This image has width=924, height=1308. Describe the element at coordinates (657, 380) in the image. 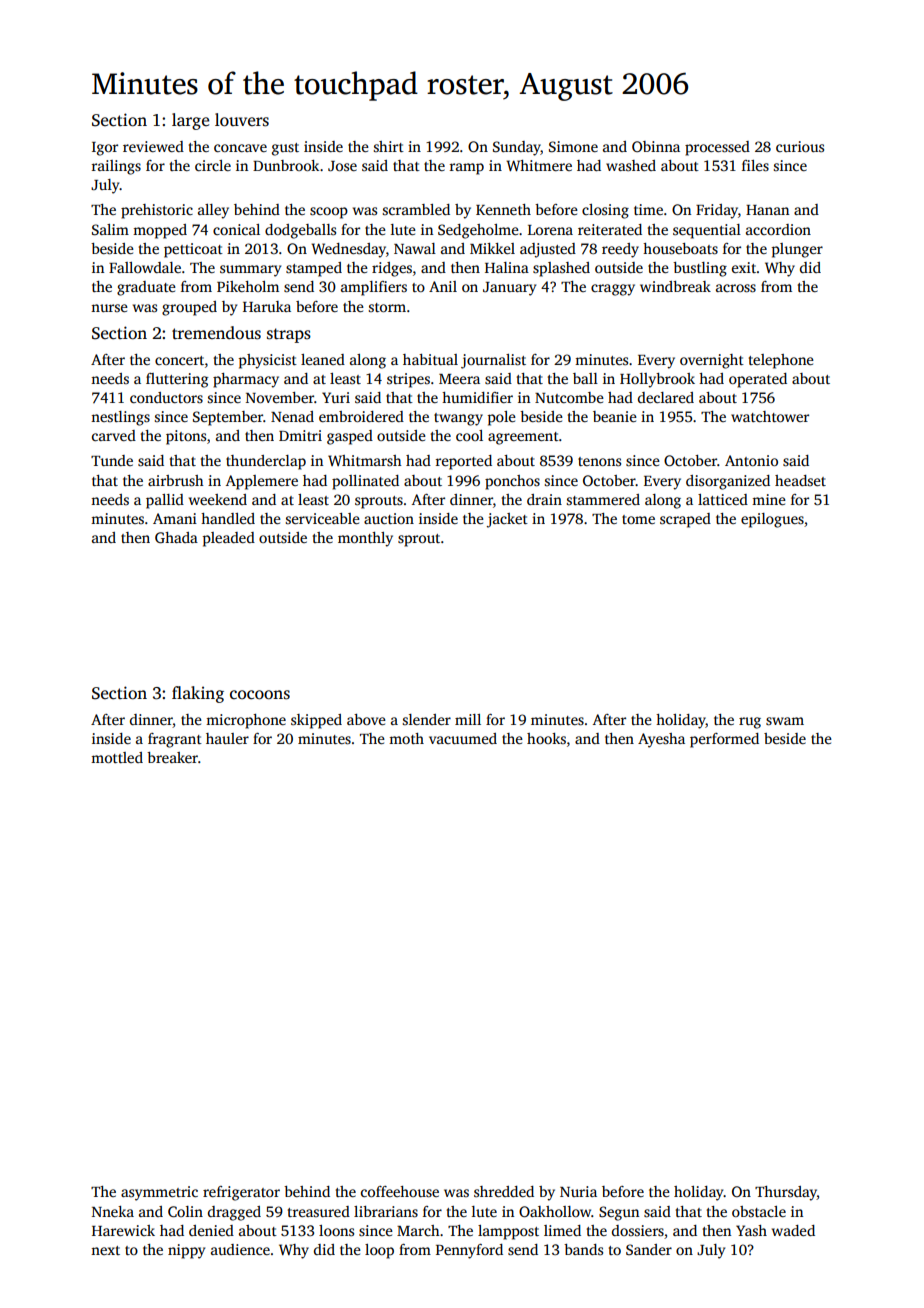

I see `Hollybrook` at that location.
